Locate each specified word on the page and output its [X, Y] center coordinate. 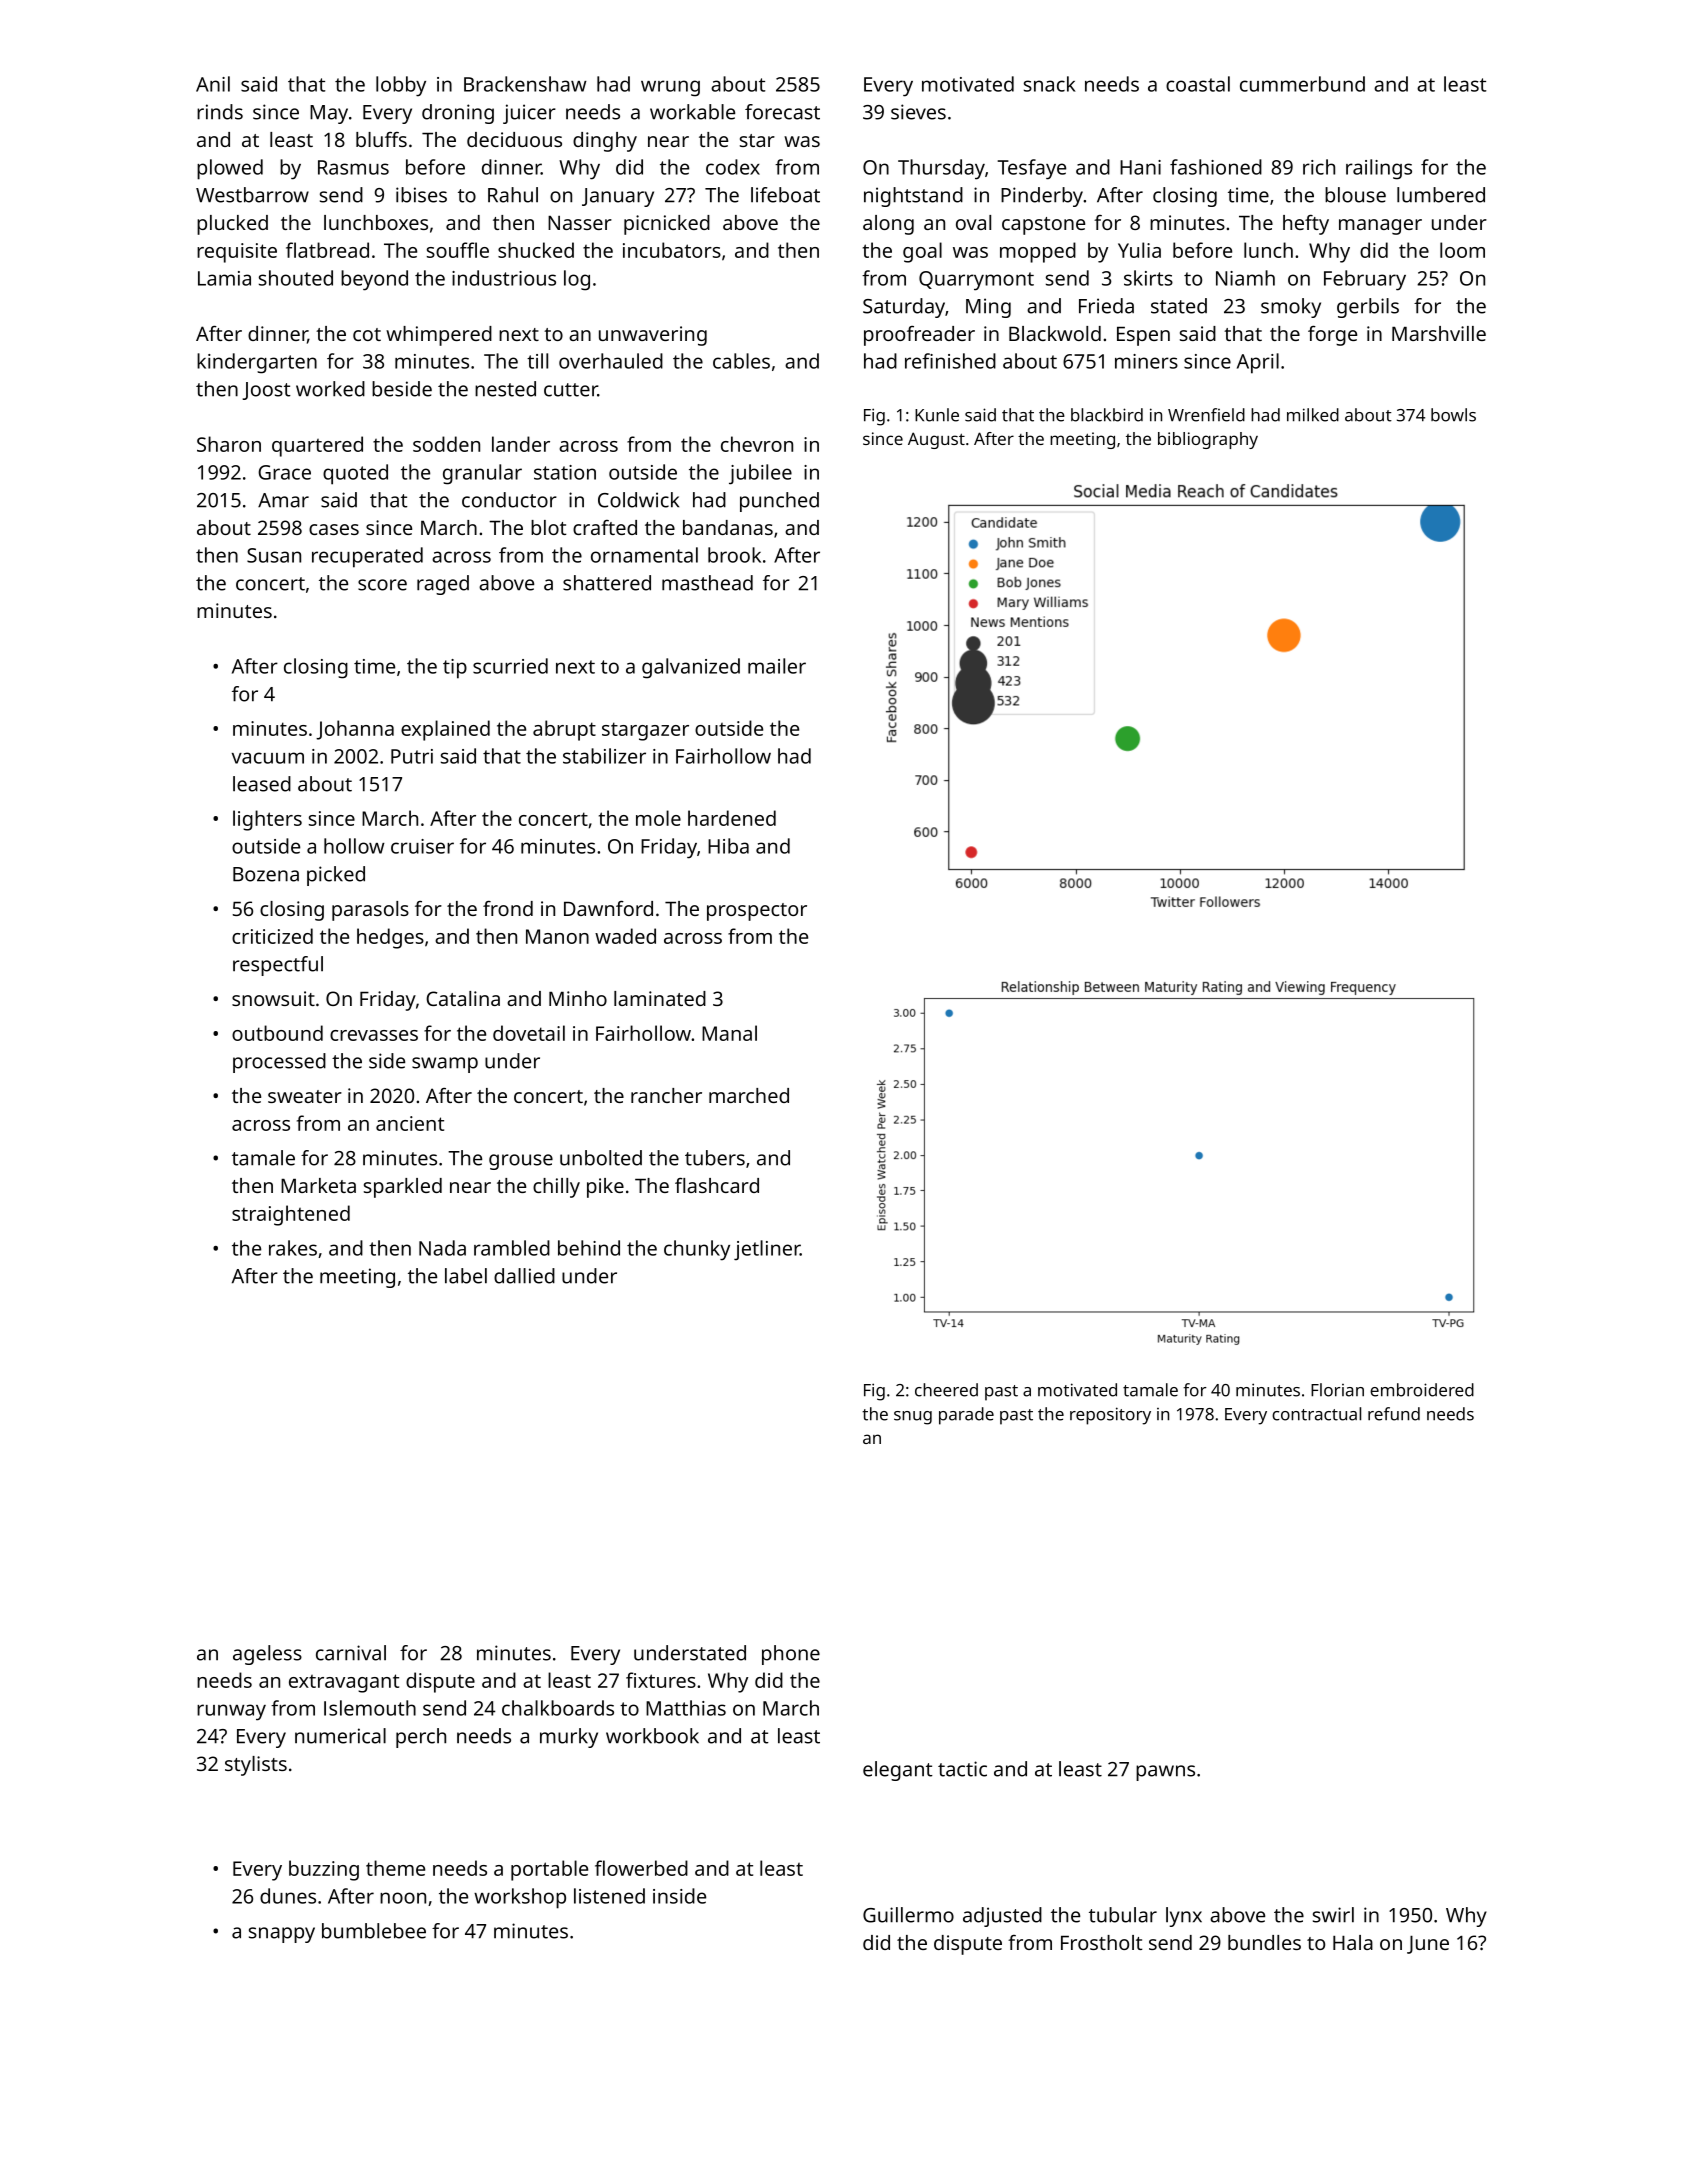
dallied [524, 1276]
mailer [777, 666]
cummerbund [1302, 84]
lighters [267, 820]
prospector [757, 912]
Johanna [355, 730]
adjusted [1002, 1917]
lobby [401, 86]
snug [913, 1418]
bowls [1453, 415]
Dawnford [608, 908]
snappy [282, 1935]
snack [1050, 84]
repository [1110, 1416]
